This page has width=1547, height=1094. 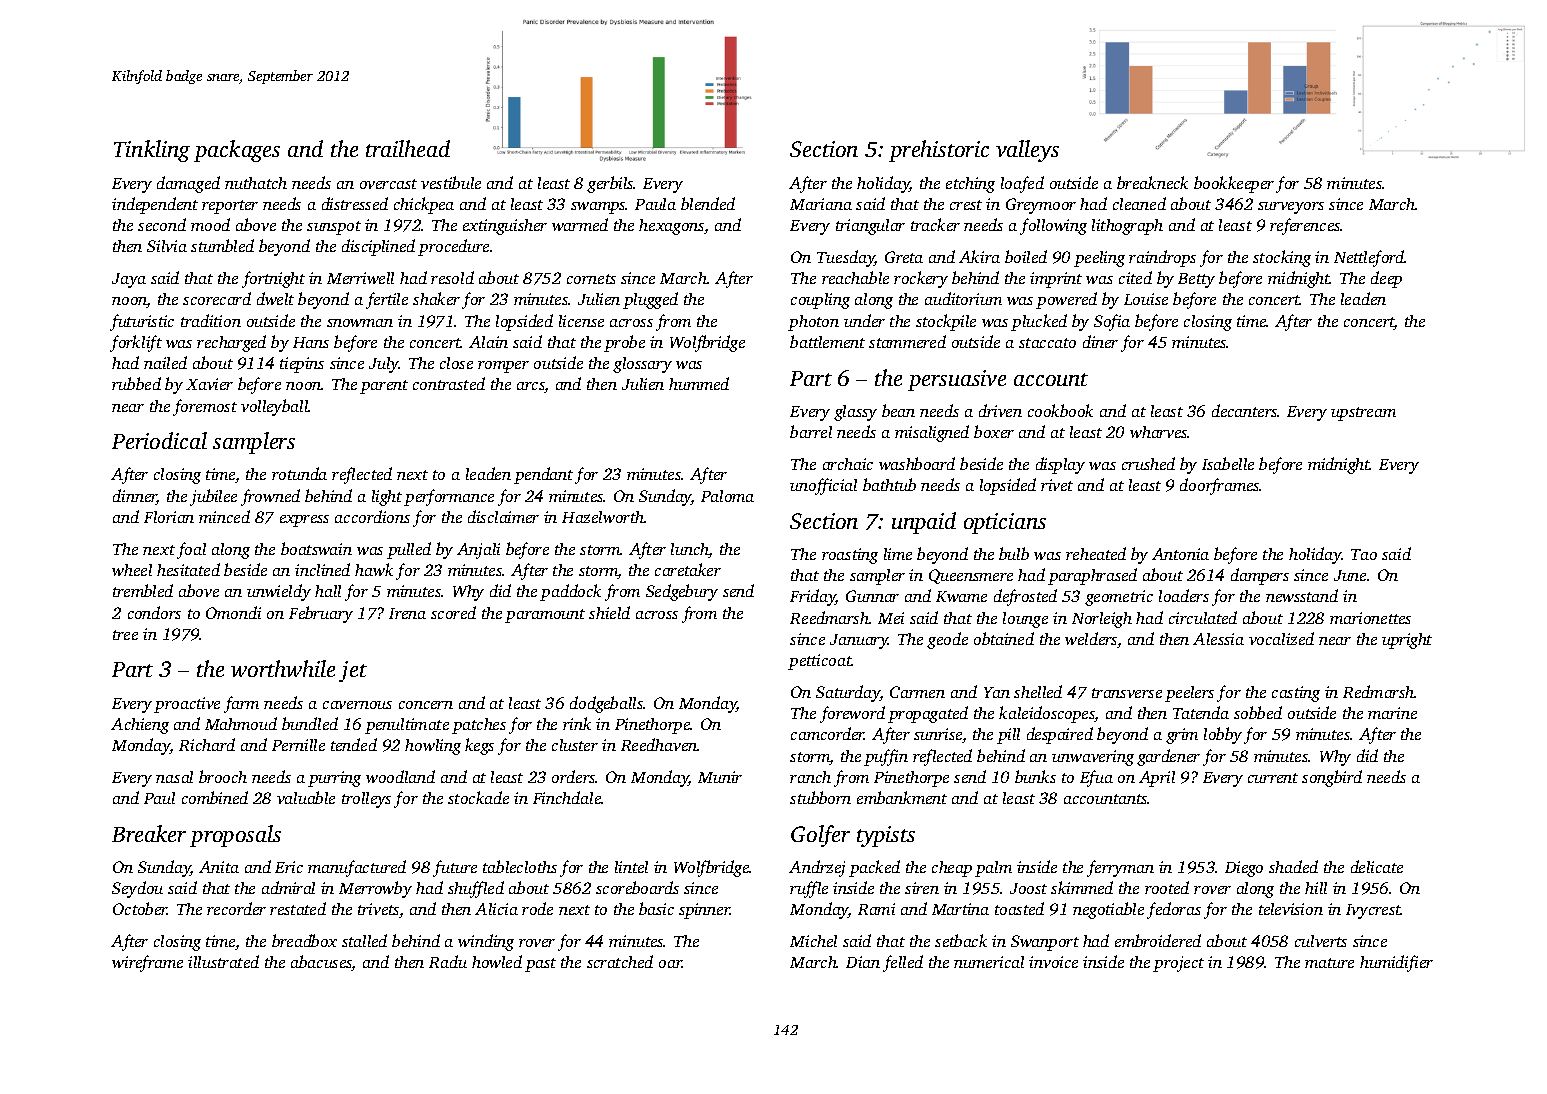 What do you see at coordinates (283, 668) in the page?
I see `worthwhile` at bounding box center [283, 668].
